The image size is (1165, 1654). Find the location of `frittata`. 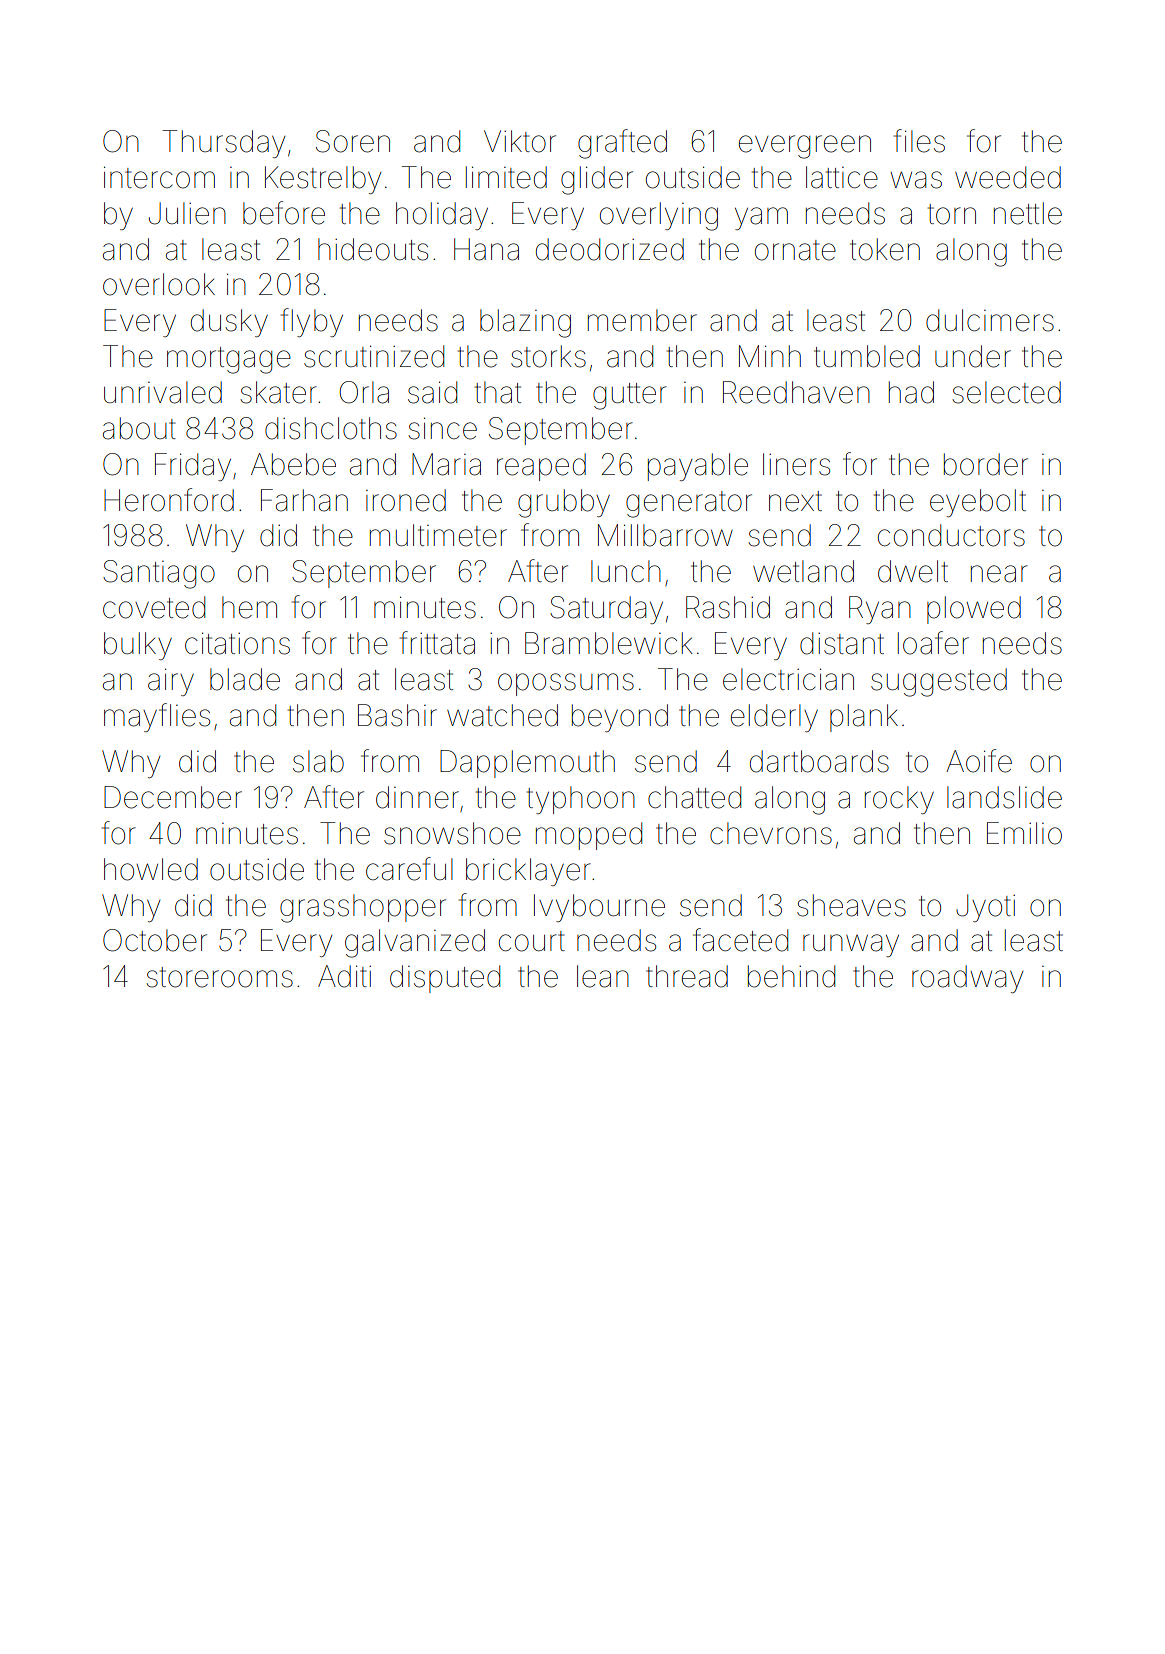

frittata is located at coordinates (437, 643).
